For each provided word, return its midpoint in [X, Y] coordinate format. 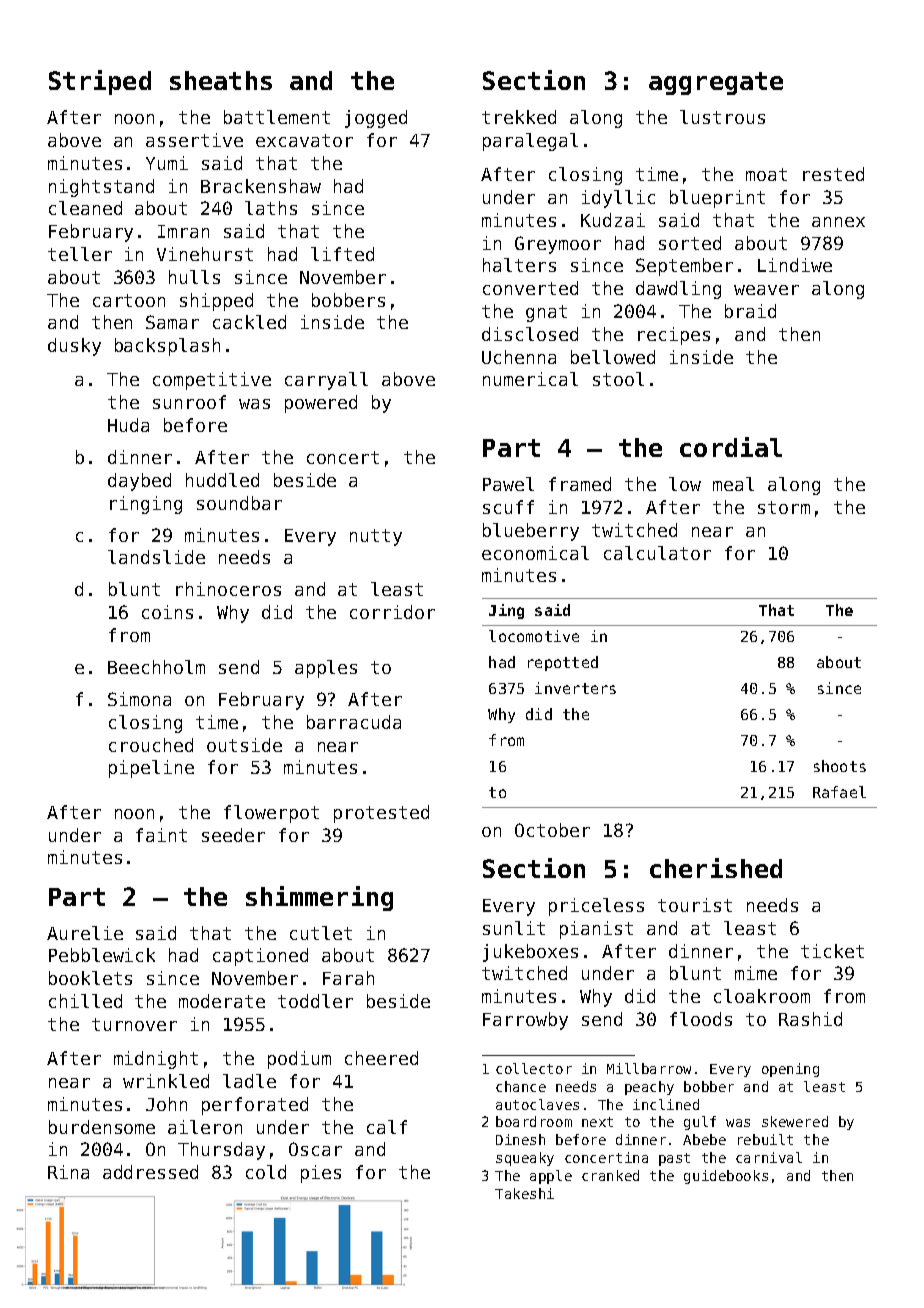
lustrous [722, 117]
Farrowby [525, 1021]
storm [784, 507]
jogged [376, 119]
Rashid [810, 1019]
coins [167, 612]
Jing [506, 611]
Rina [68, 1172]
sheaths [221, 80]
